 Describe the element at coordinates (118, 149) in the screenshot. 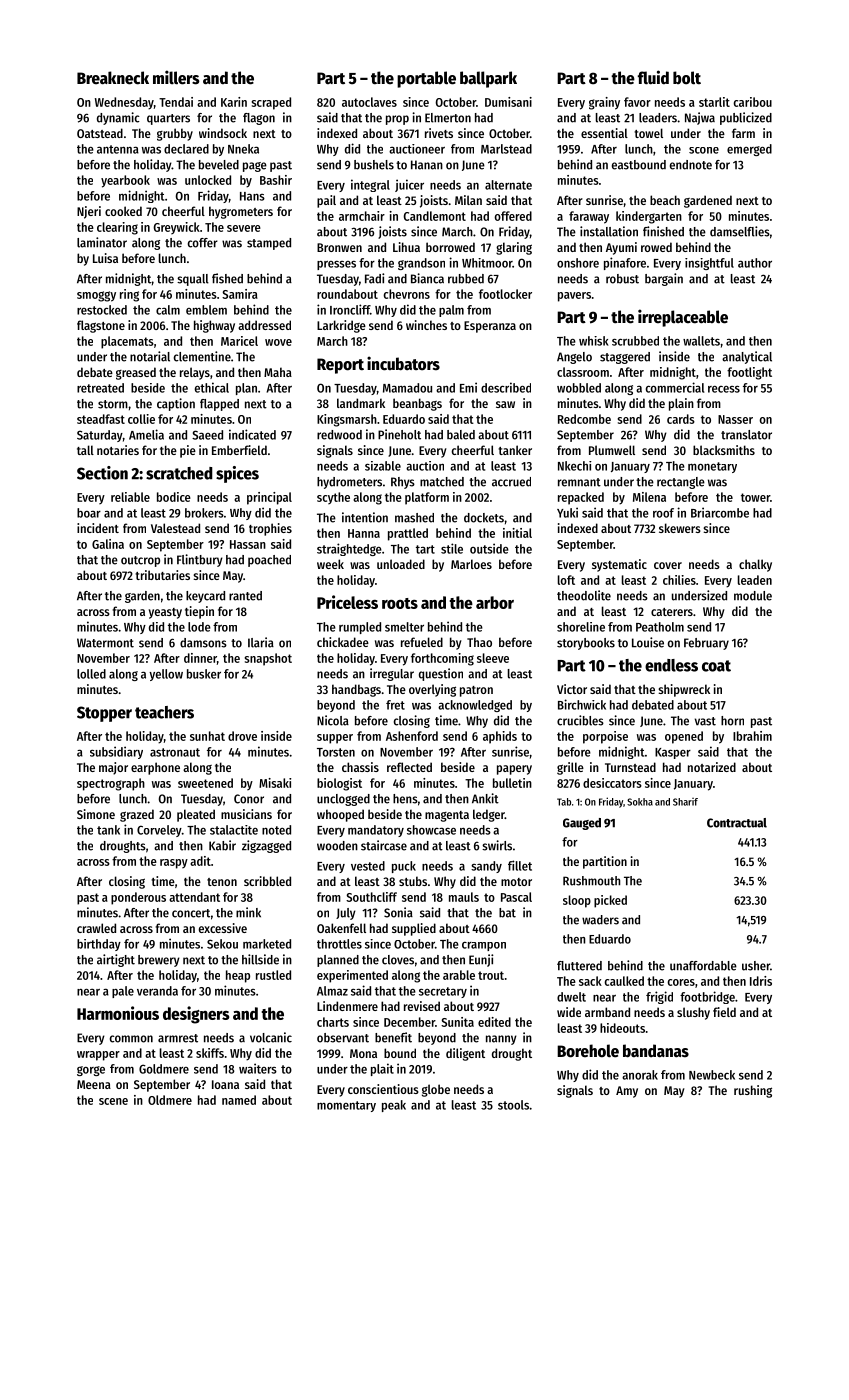

I see `antenna` at that location.
